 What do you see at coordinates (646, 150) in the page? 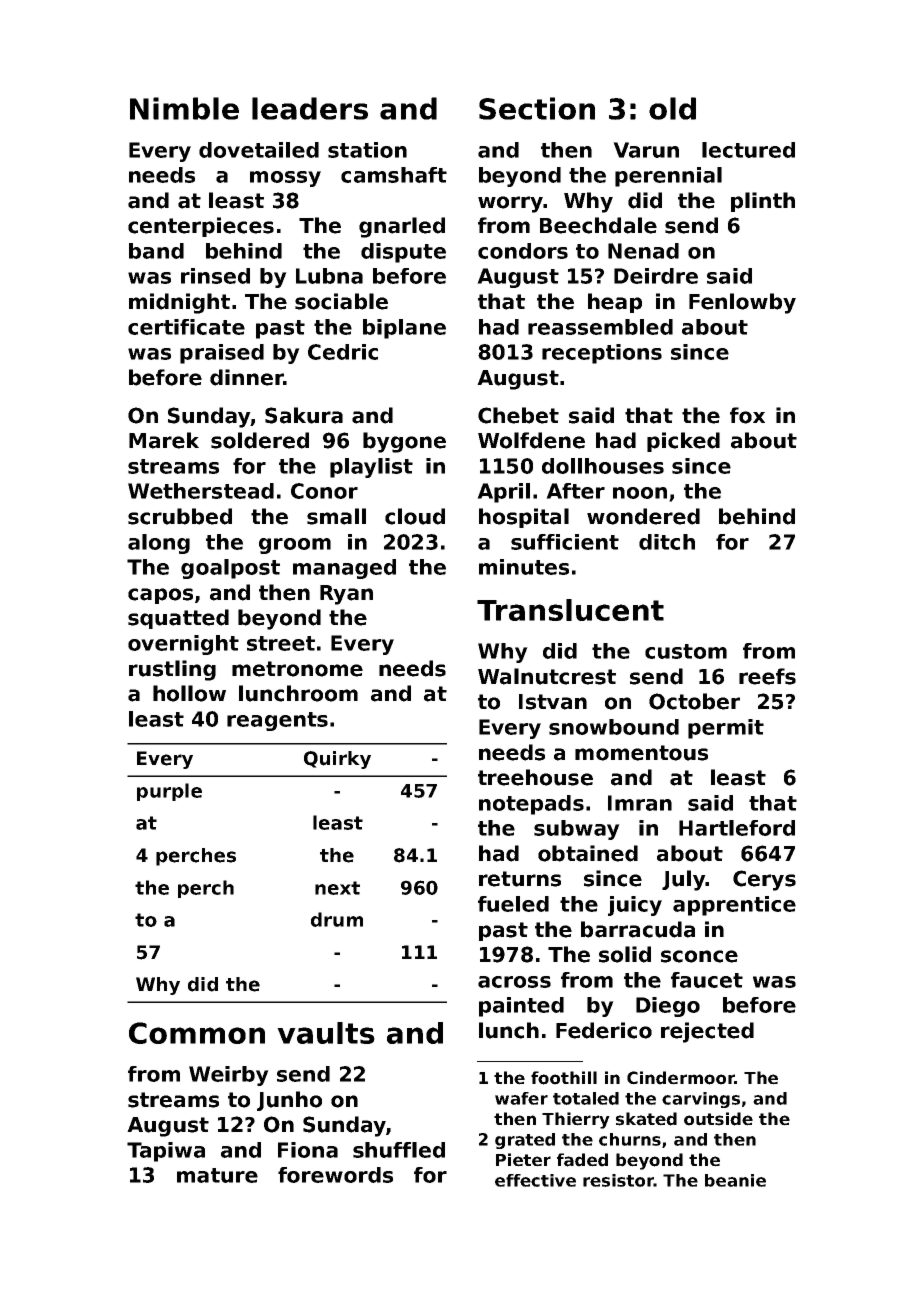
I see `Varun` at bounding box center [646, 150].
